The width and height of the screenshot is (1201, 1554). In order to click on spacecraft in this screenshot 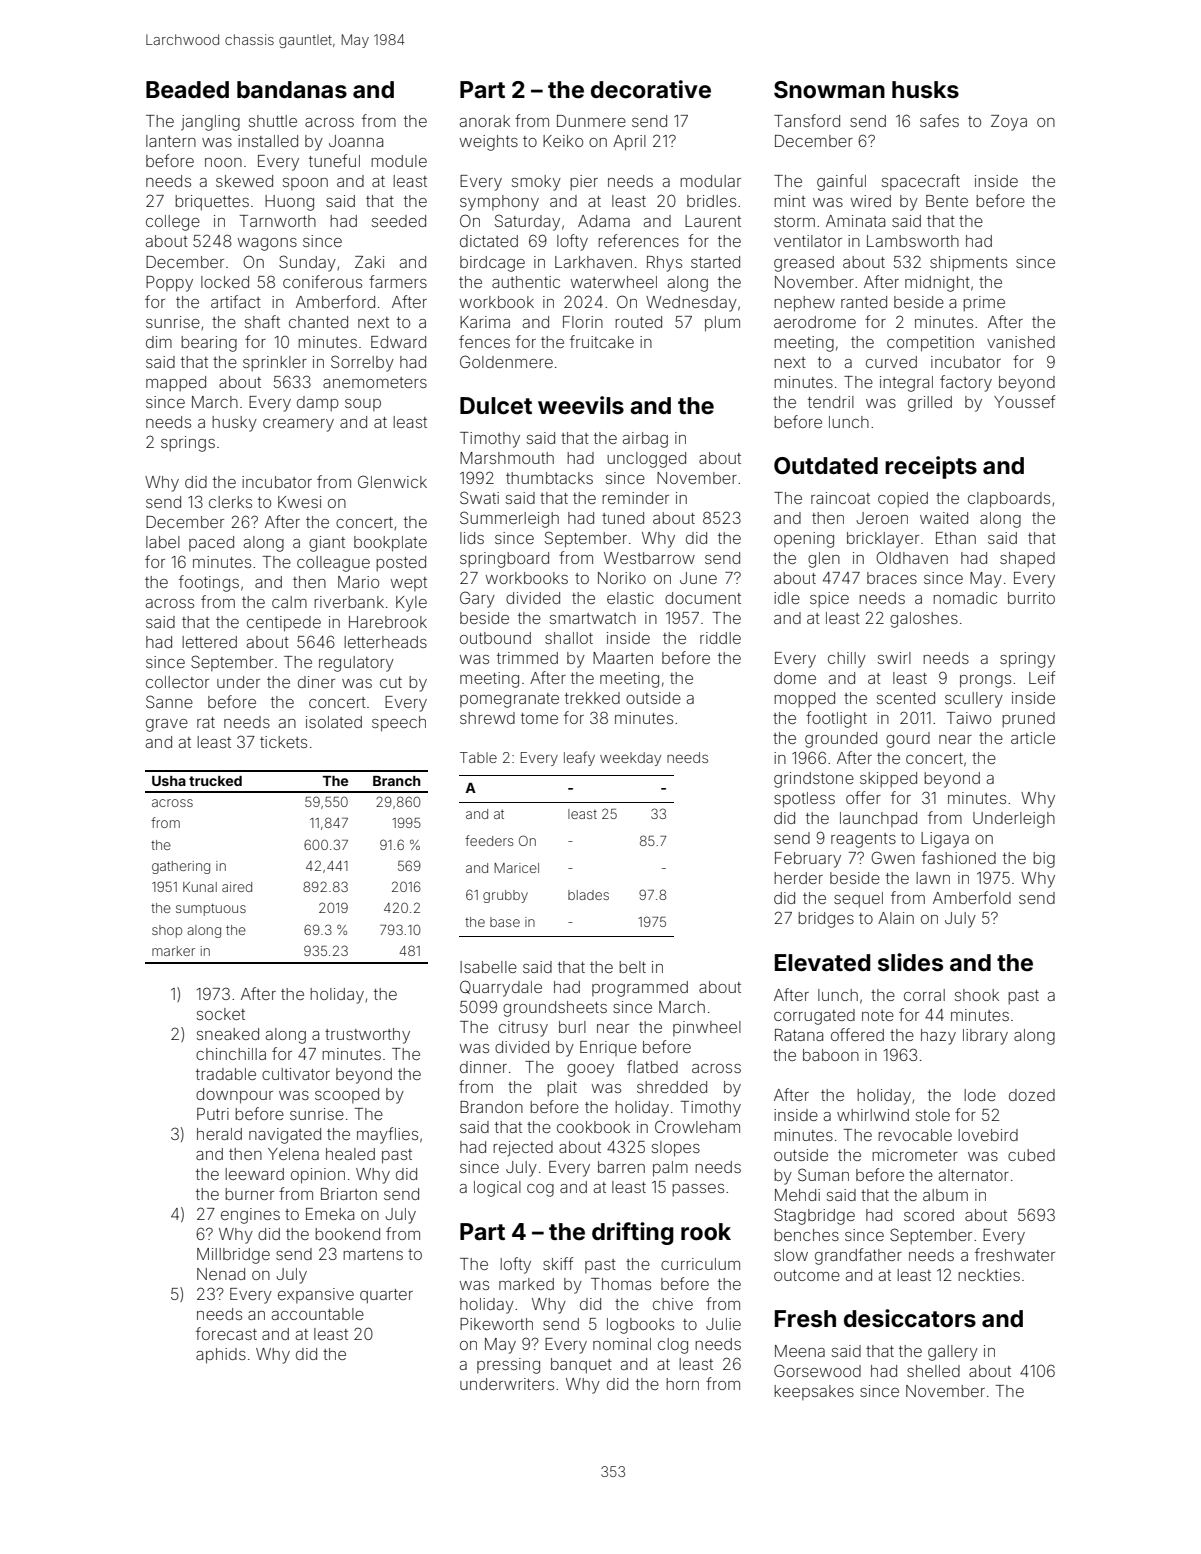, I will do `click(921, 182)`.
